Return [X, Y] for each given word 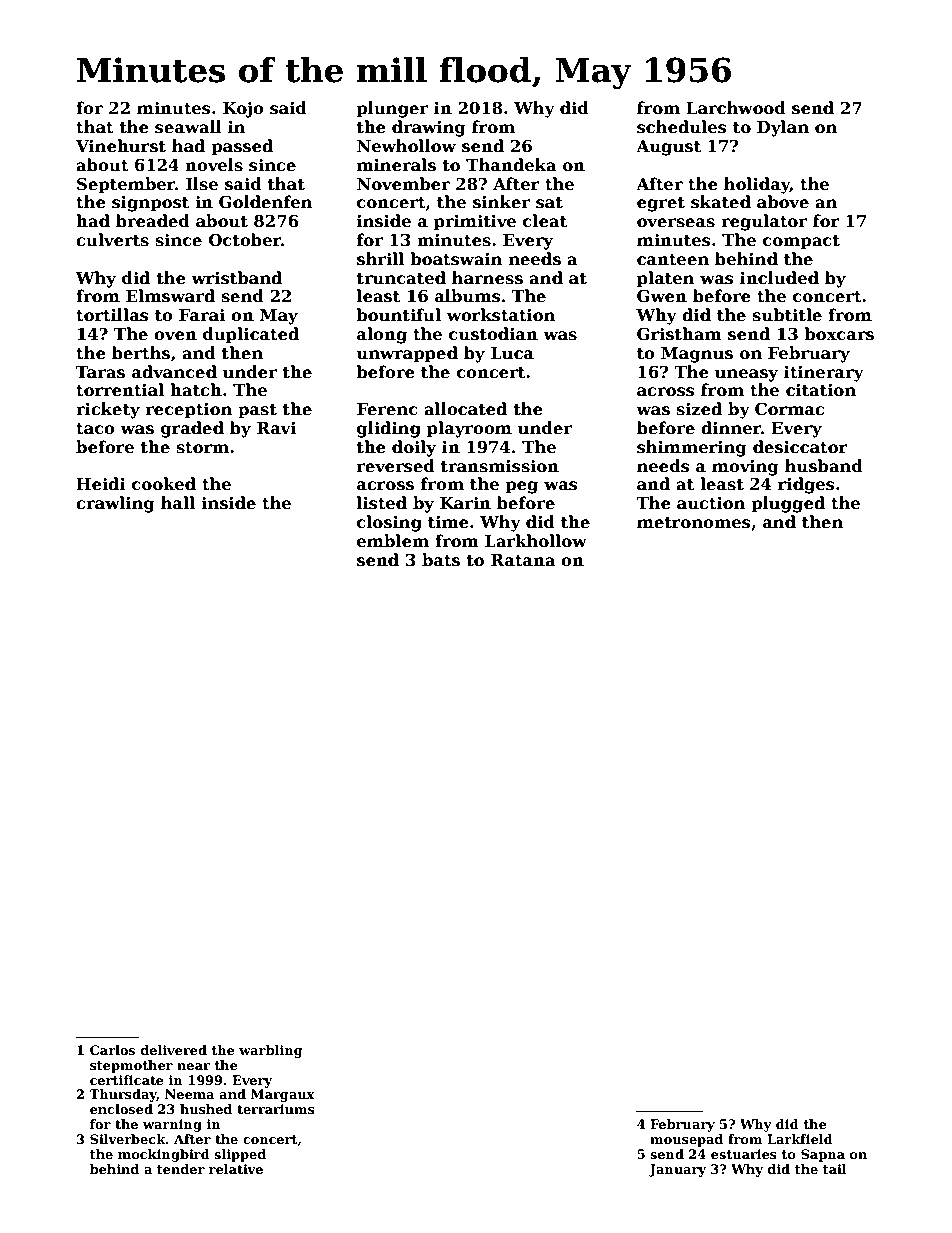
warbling [271, 1051]
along [382, 335]
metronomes [694, 523]
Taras [100, 372]
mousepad [686, 1140]
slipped [240, 1155]
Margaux [283, 1095]
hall [178, 502]
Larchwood [736, 108]
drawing [429, 128]
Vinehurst [121, 146]
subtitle [787, 315]
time [448, 522]
